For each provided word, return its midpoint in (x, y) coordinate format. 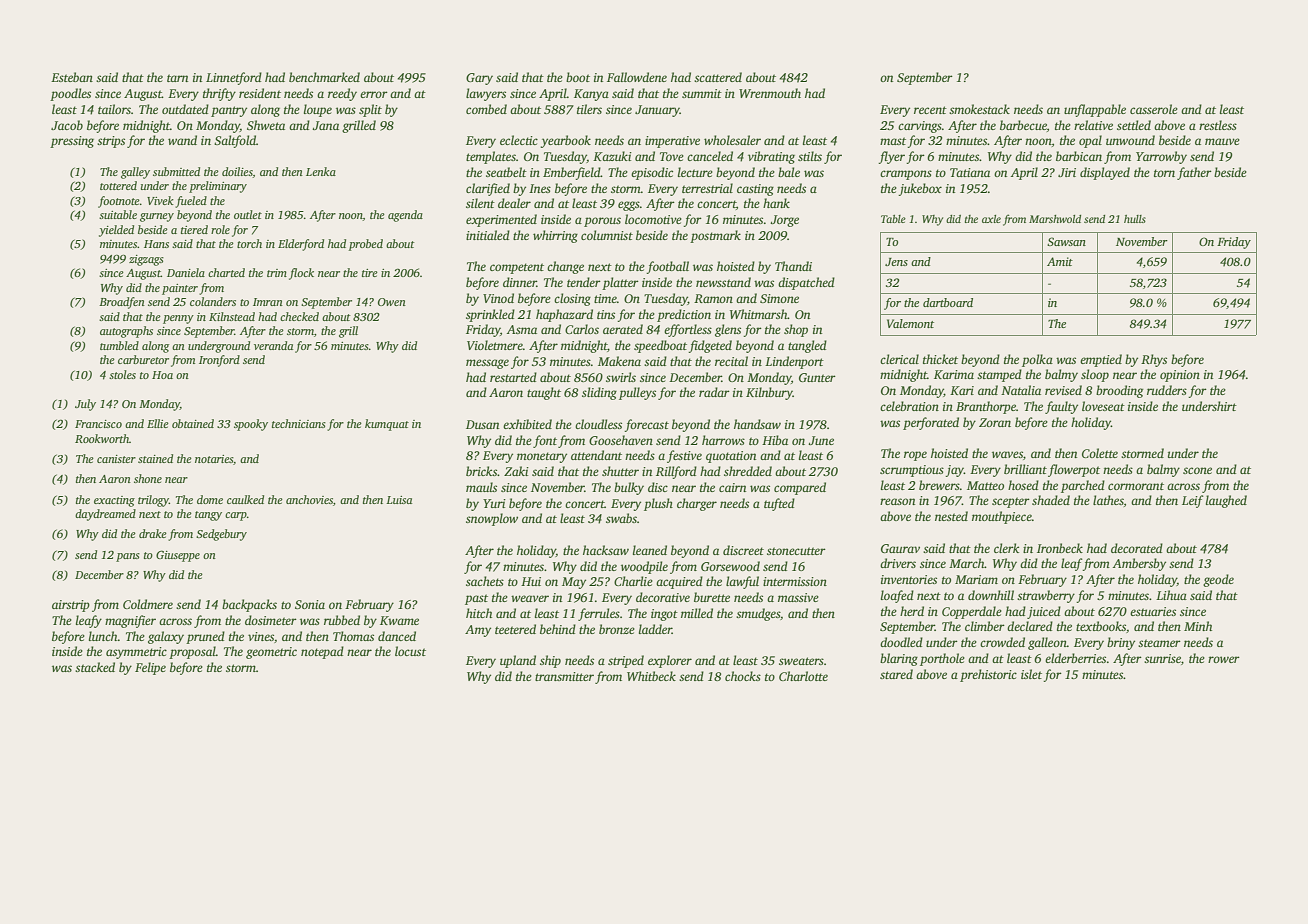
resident (260, 93)
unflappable (1095, 110)
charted (226, 272)
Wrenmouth (770, 93)
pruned (205, 637)
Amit (1060, 261)
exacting (114, 501)
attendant (596, 455)
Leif (1192, 501)
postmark (715, 236)
